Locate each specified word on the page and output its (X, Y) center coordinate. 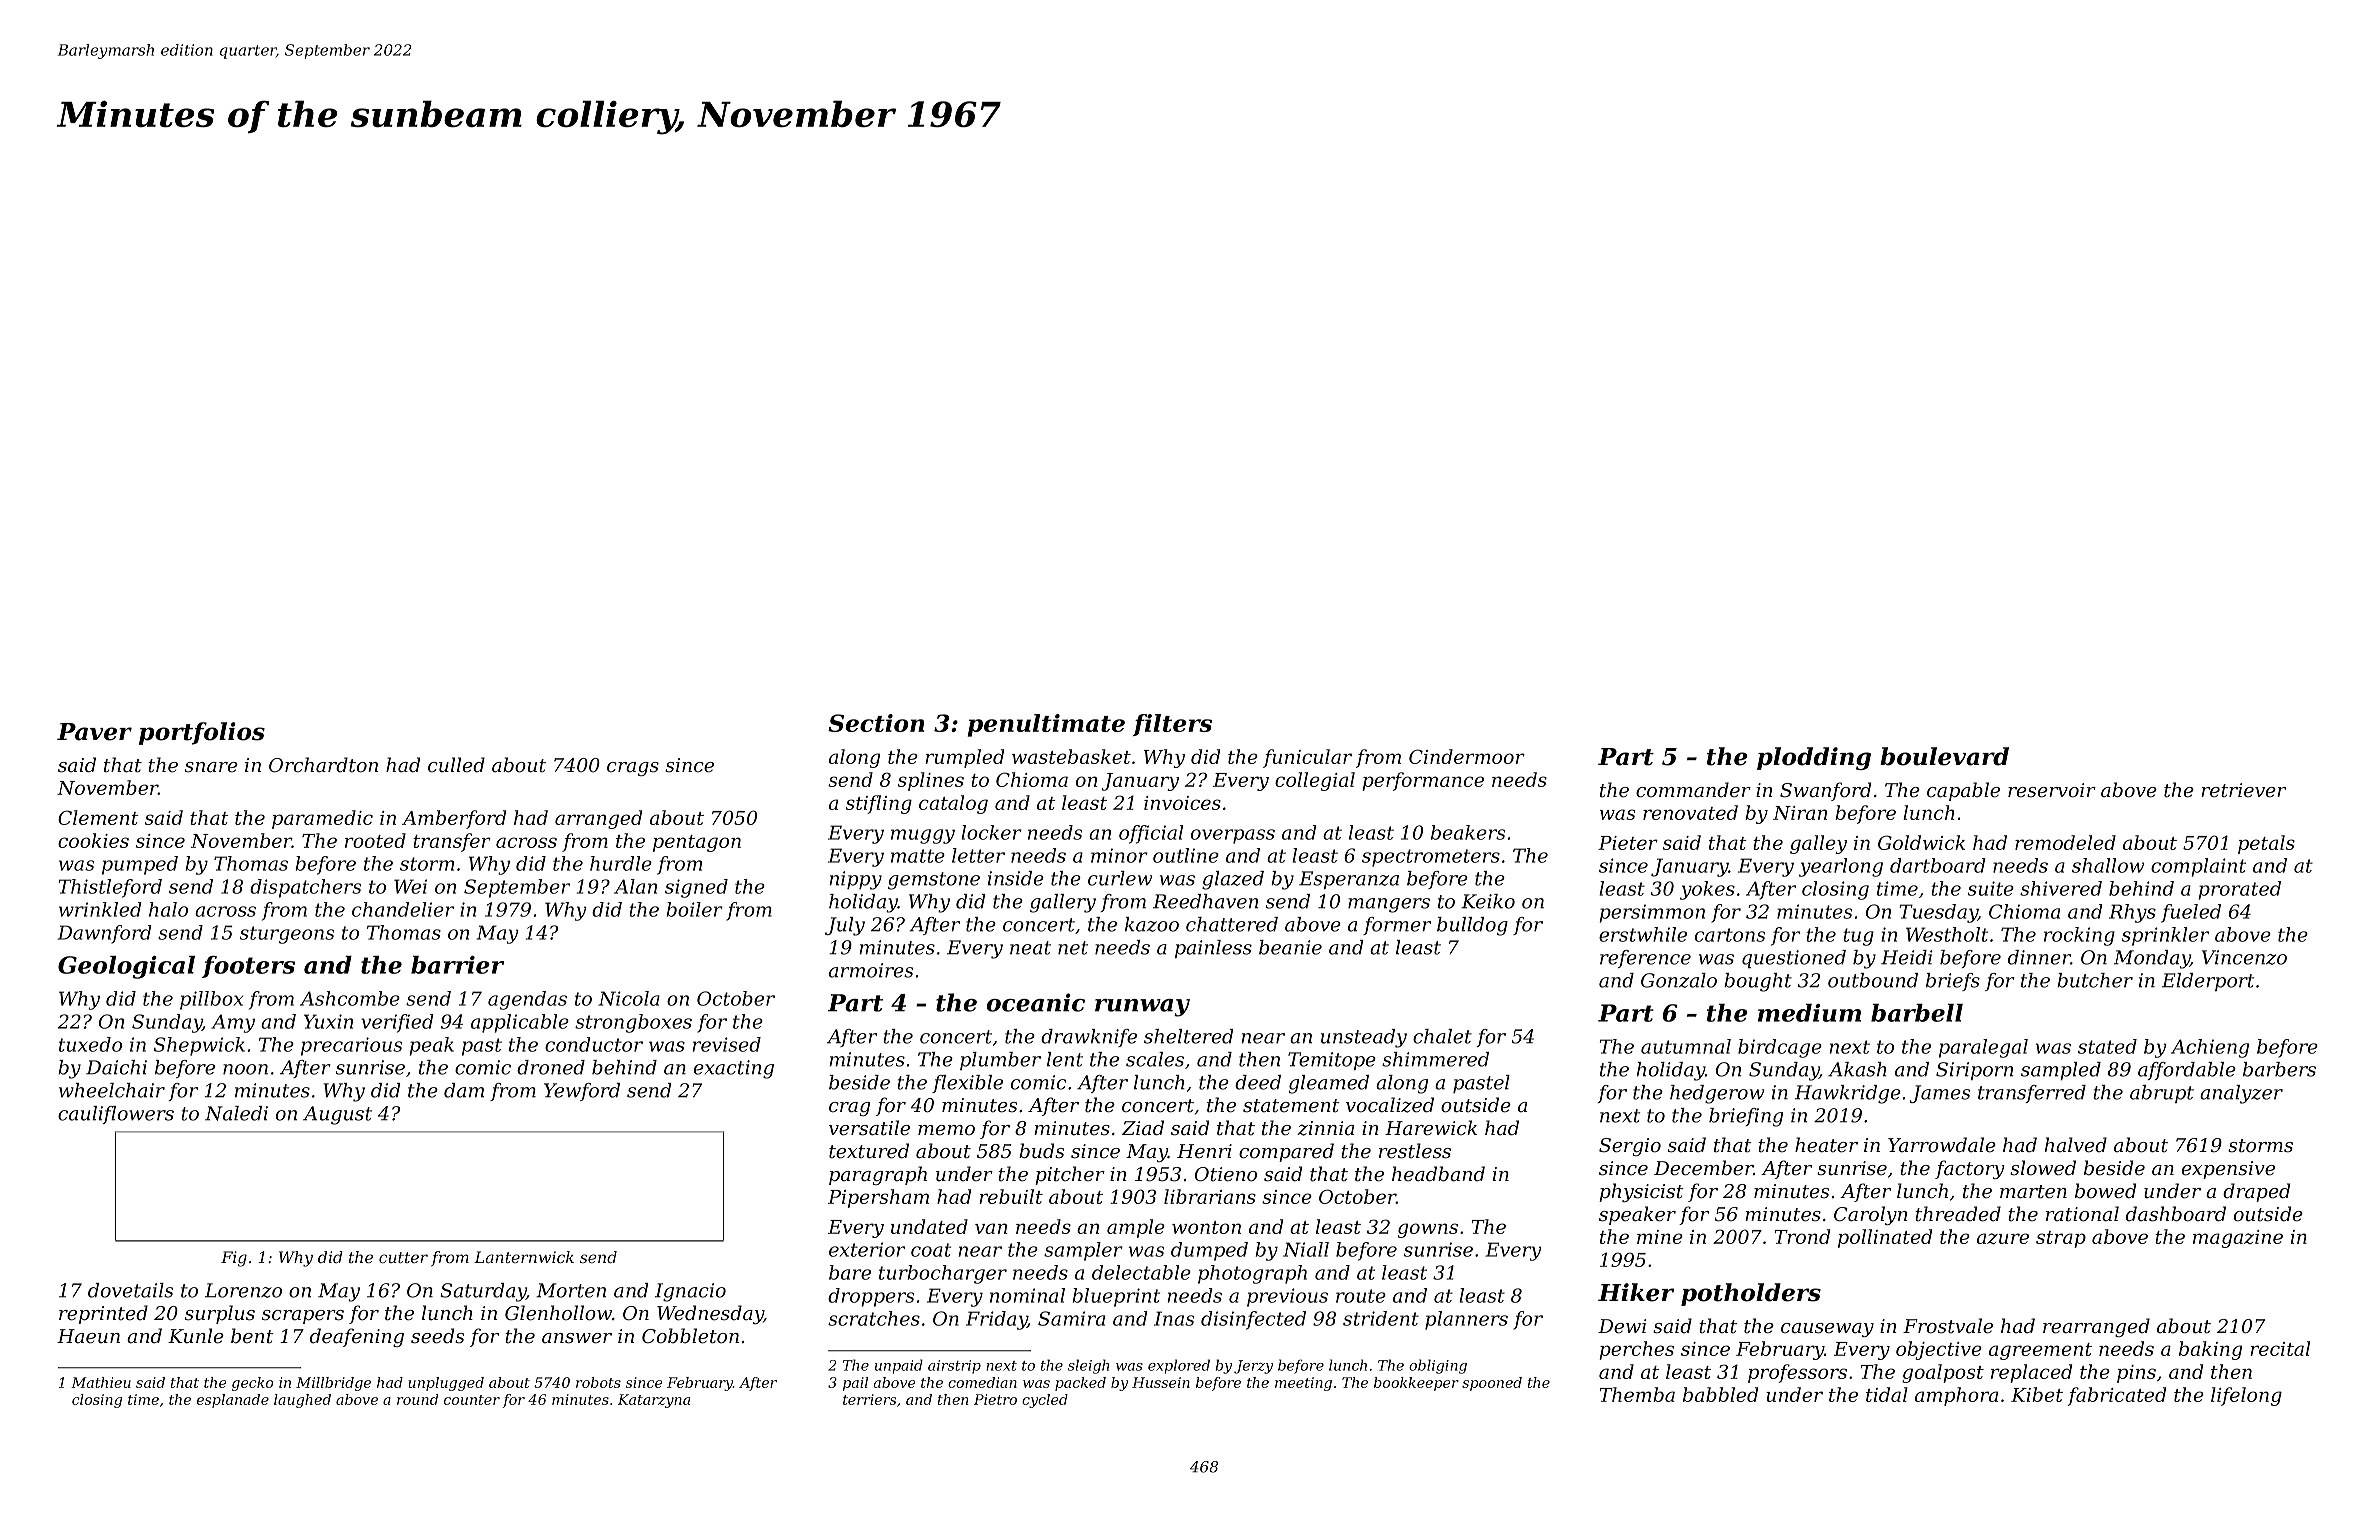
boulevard (1944, 756)
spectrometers (1431, 858)
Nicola (629, 998)
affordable (2187, 1071)
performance (1423, 781)
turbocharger (943, 1274)
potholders (1751, 1294)
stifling (879, 804)
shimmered (1435, 1059)
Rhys (2132, 913)
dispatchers (305, 888)
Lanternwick (524, 1257)
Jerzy (1253, 1367)
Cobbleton (690, 1336)
